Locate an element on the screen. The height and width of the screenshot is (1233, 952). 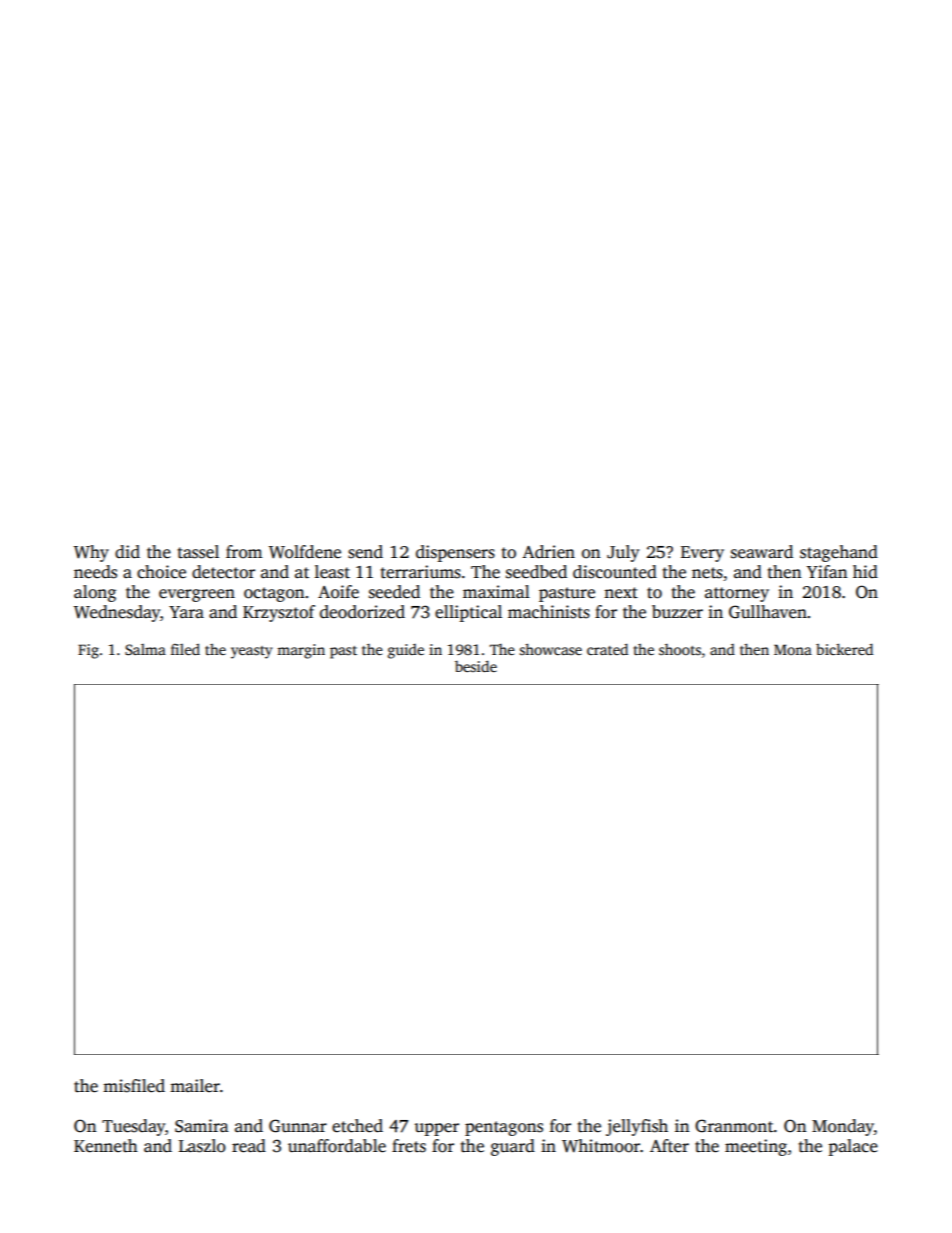
beside is located at coordinates (476, 666).
